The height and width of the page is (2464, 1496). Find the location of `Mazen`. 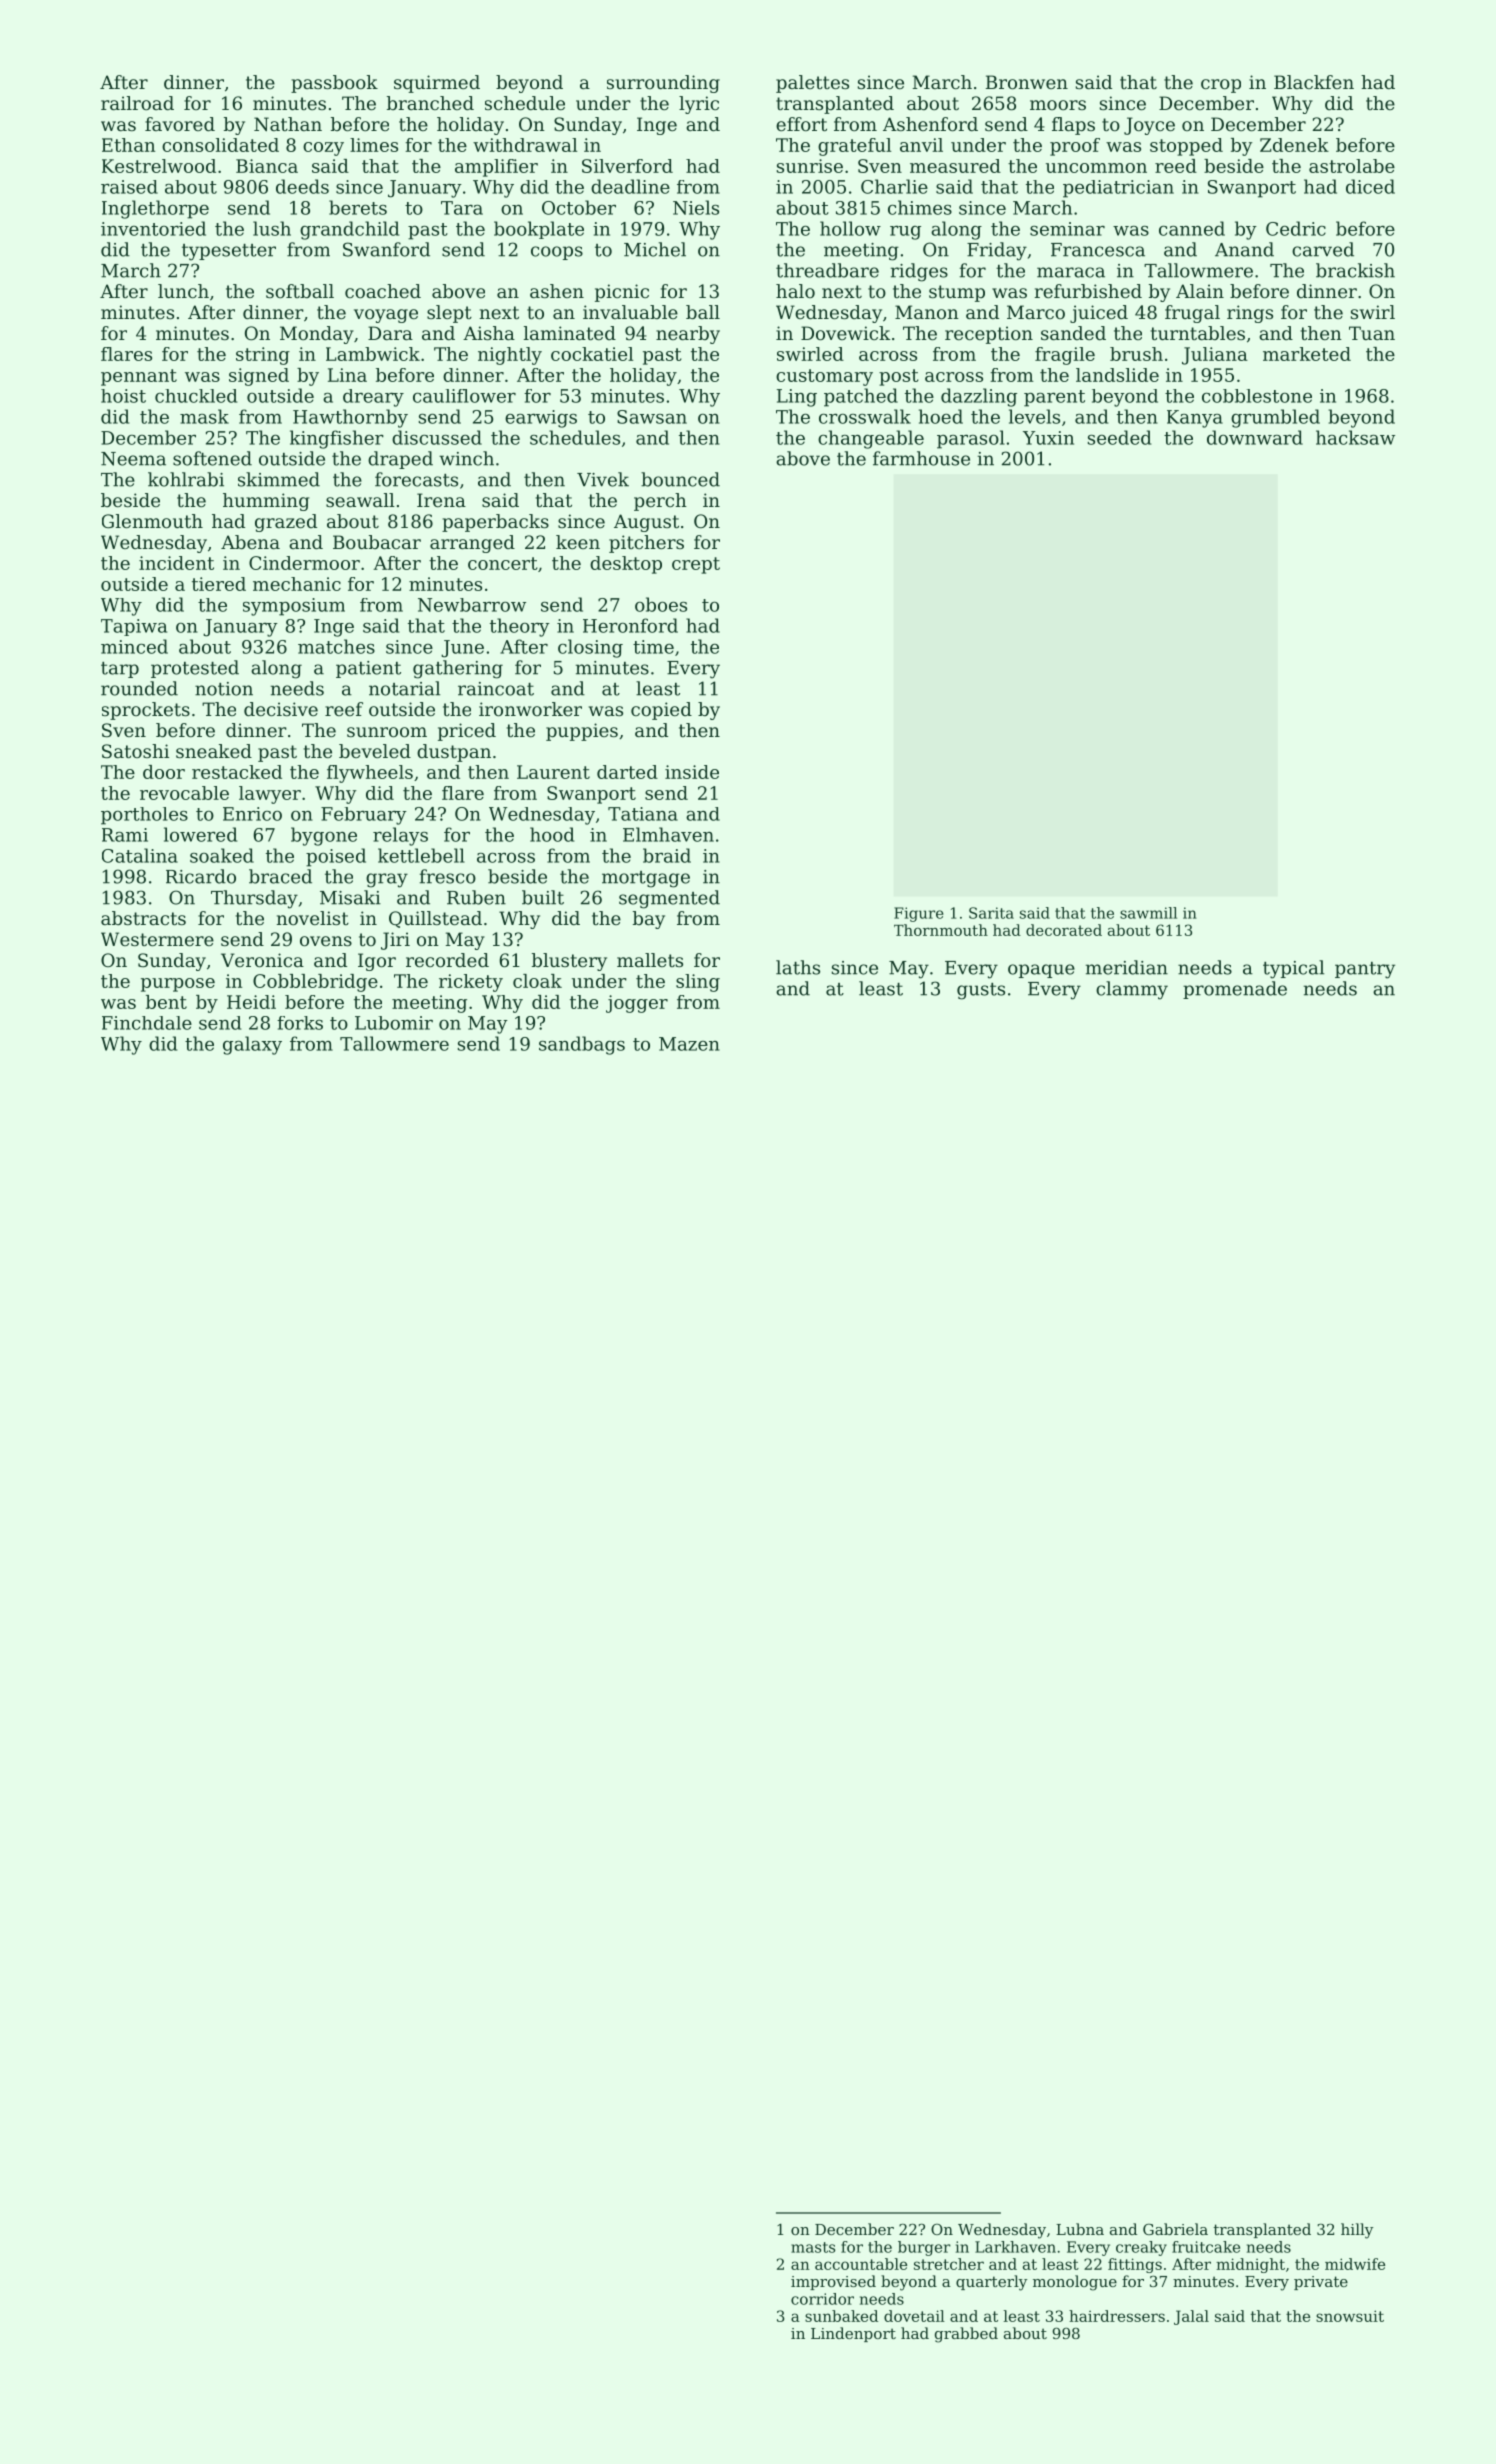

Mazen is located at coordinates (689, 1044).
